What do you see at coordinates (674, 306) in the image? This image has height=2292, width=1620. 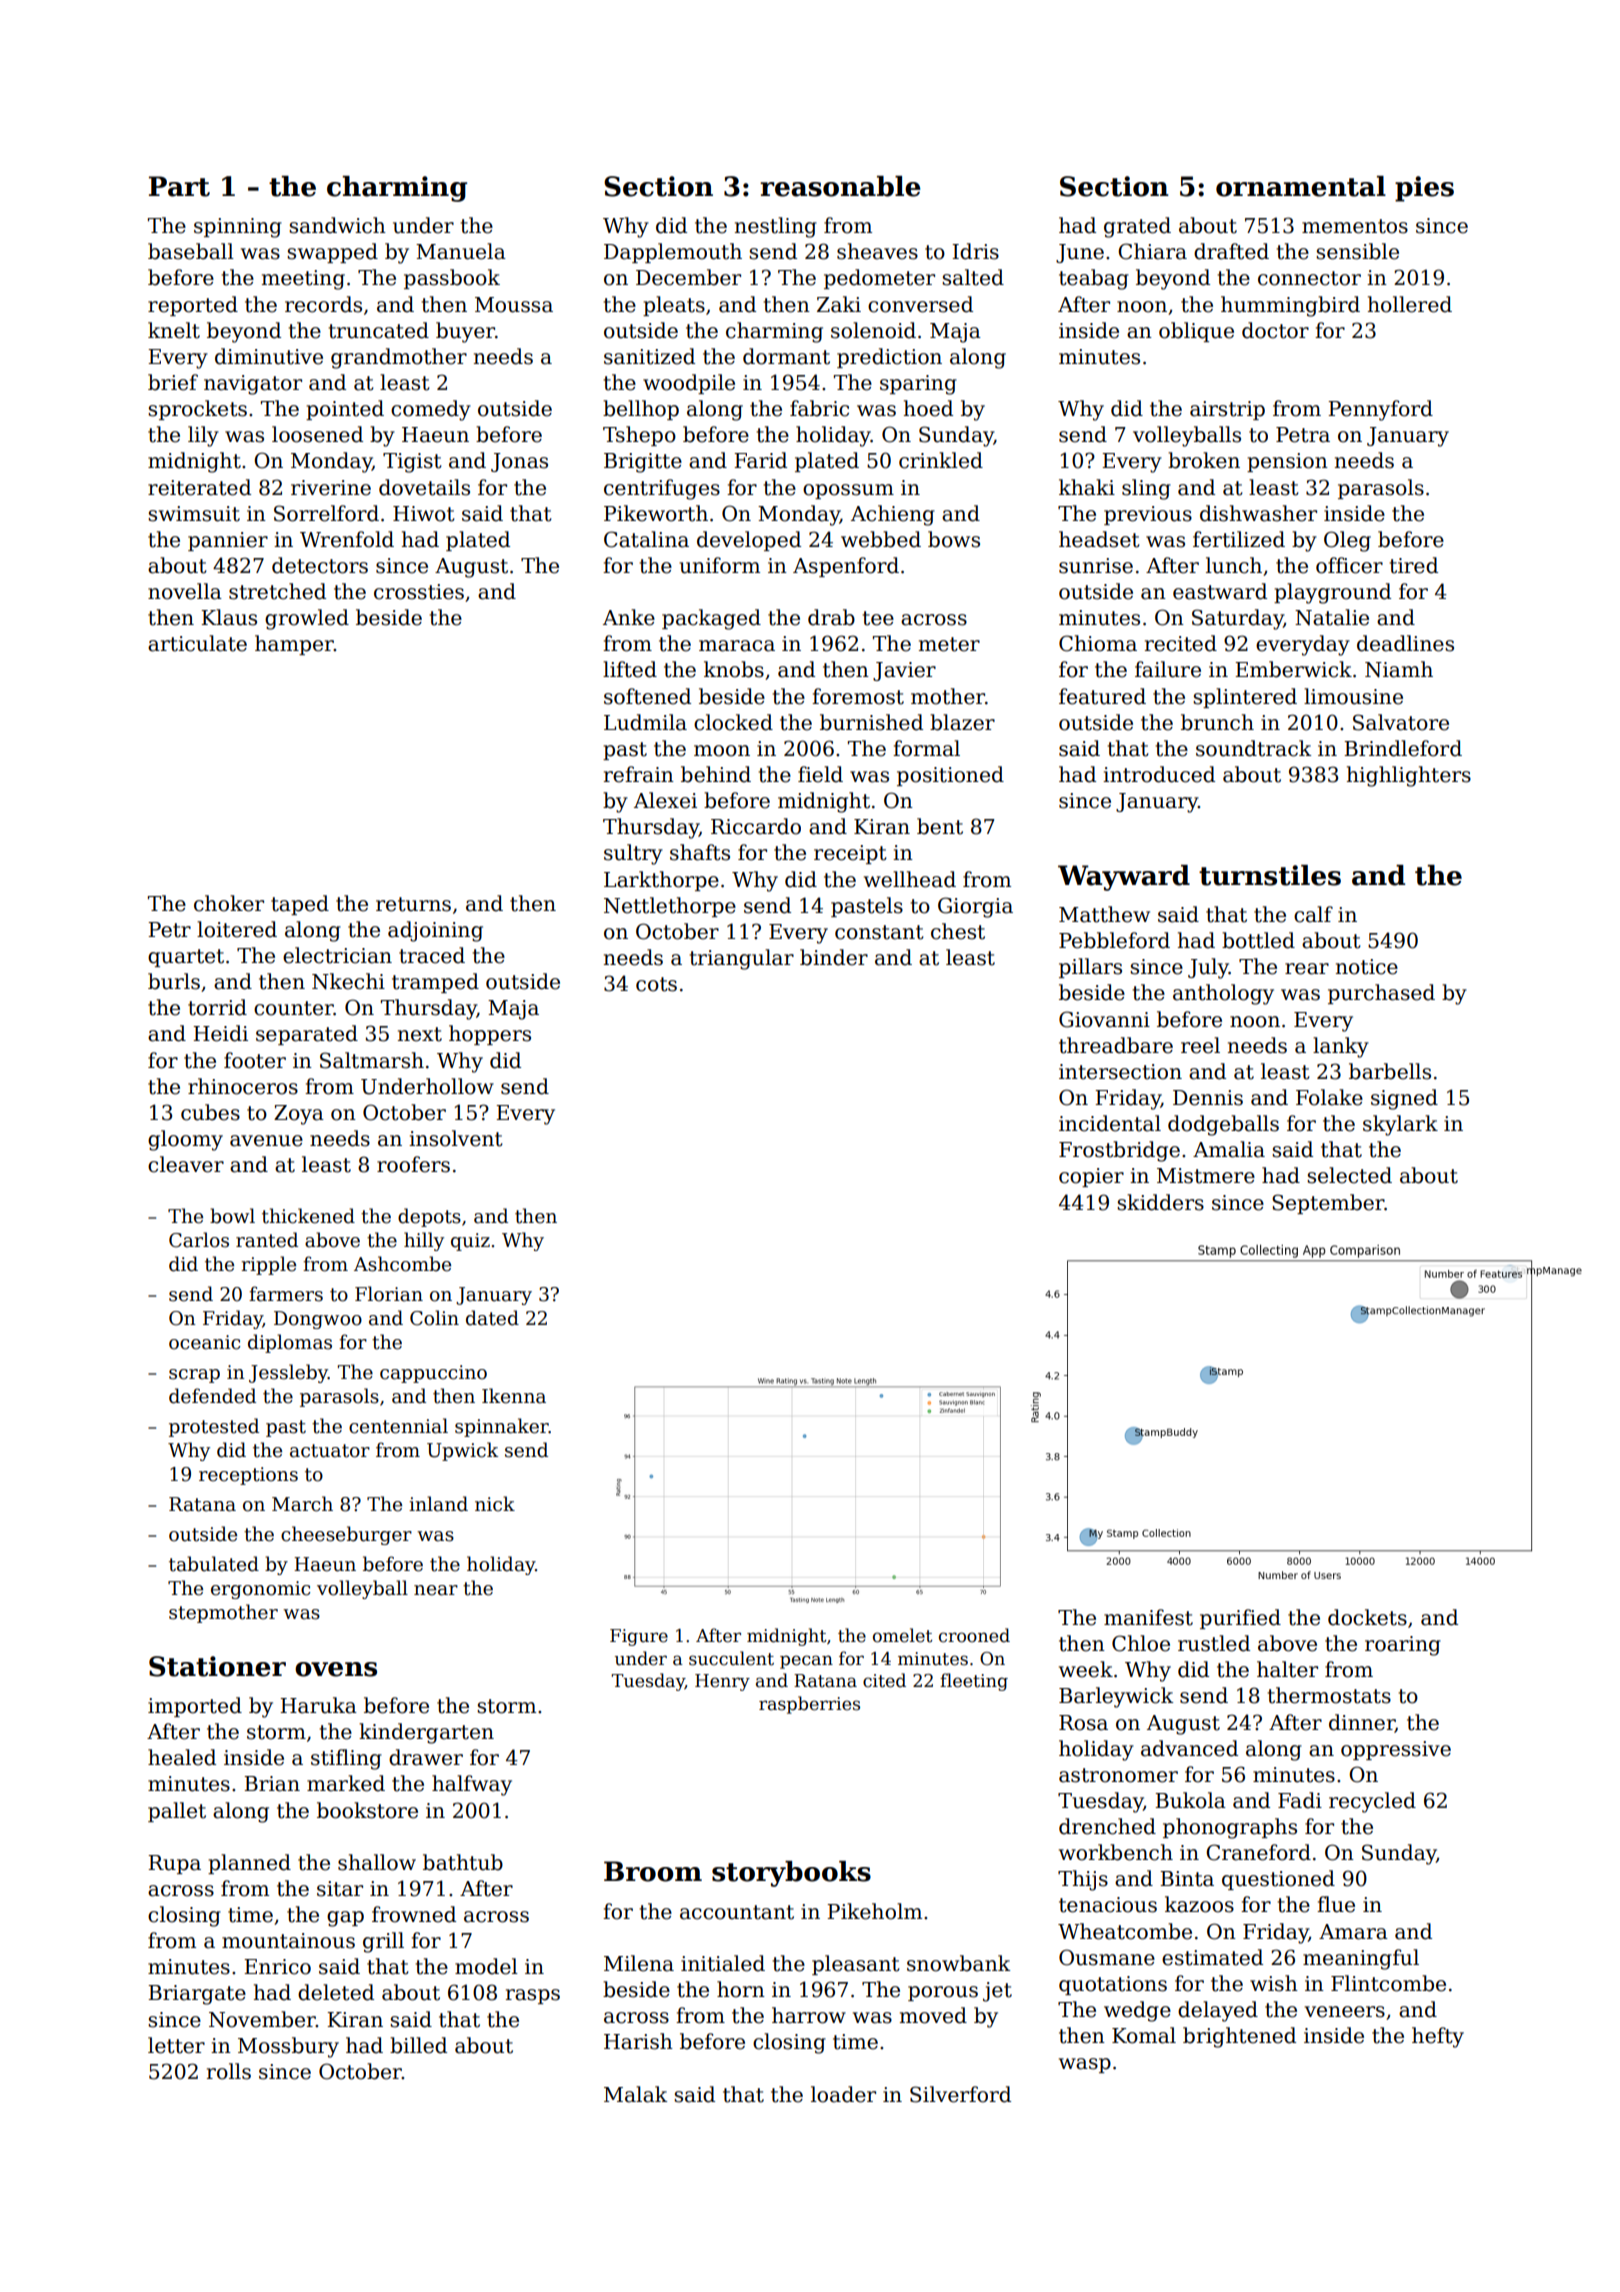 I see `pleats` at bounding box center [674, 306].
